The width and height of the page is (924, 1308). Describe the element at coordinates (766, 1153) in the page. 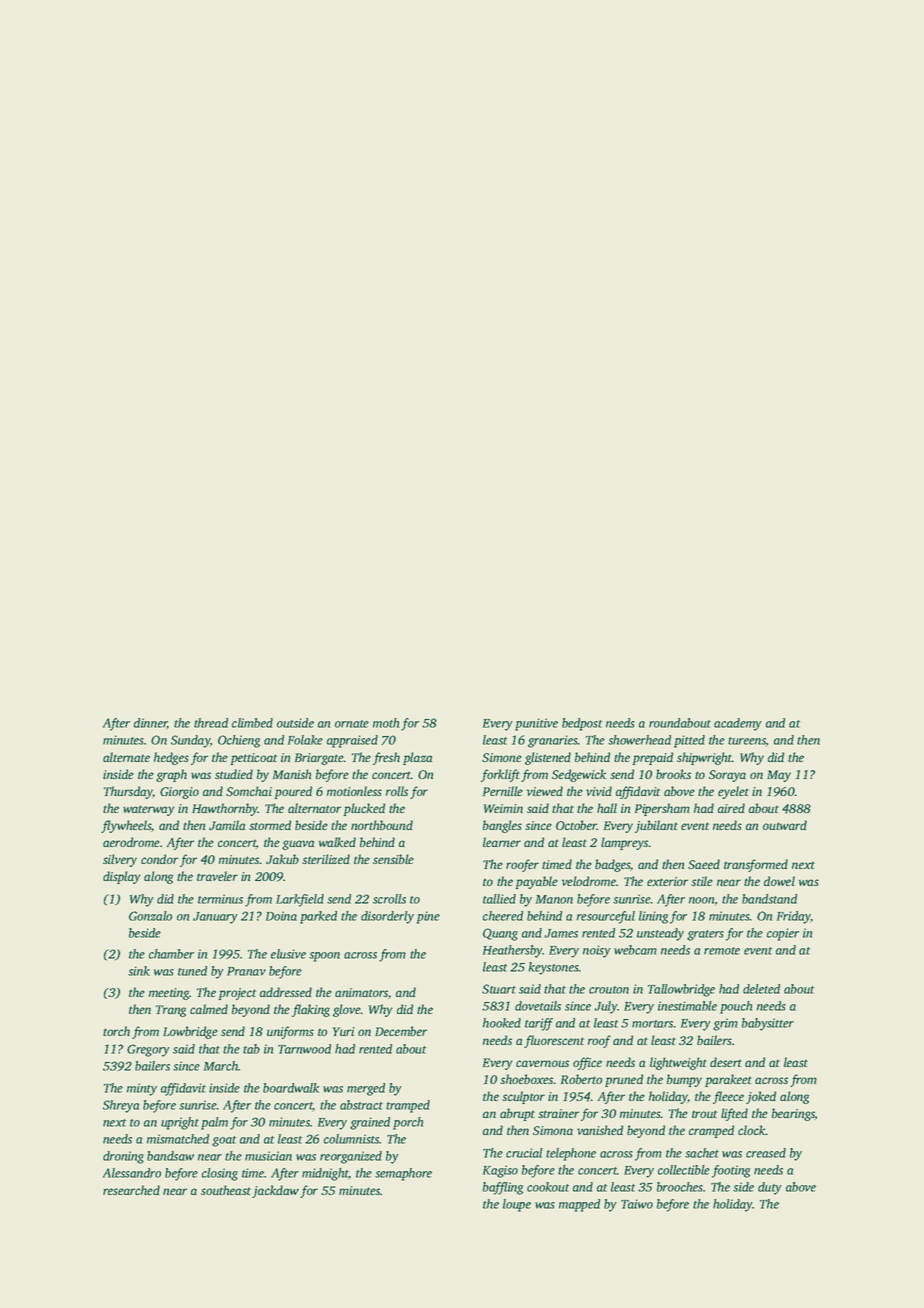

I see `creased` at that location.
